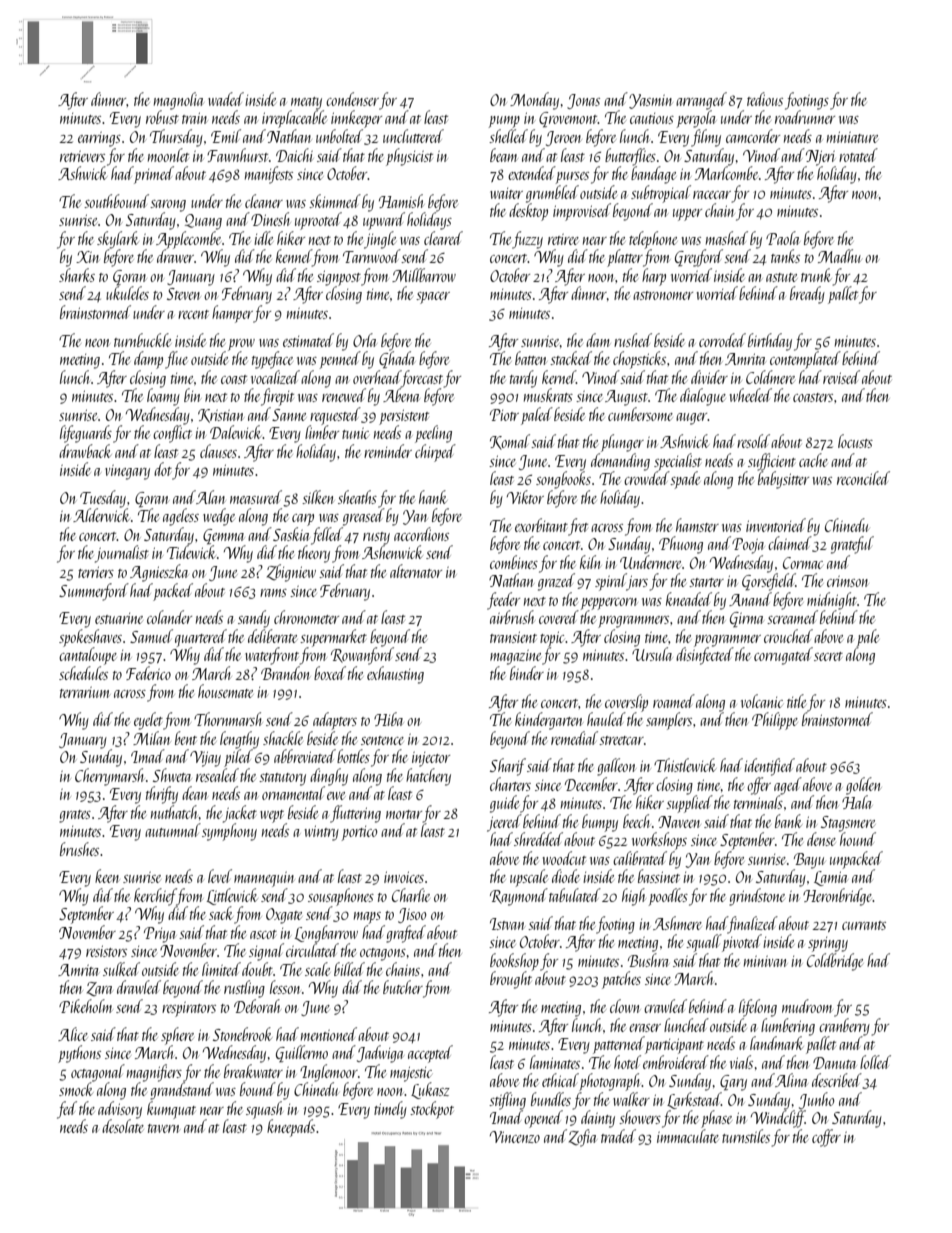  I want to click on hauled, so click(606, 719).
